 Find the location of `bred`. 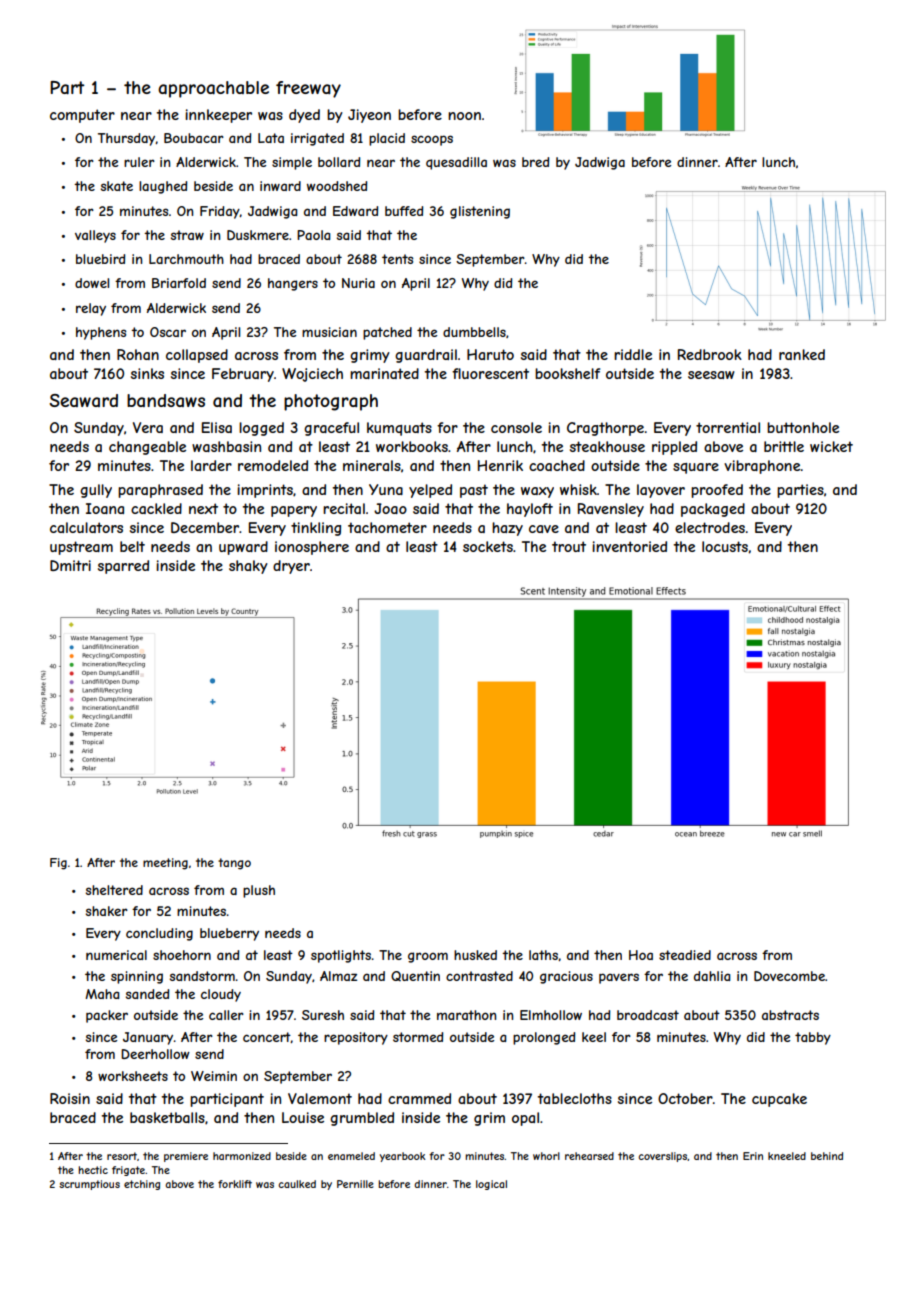

bred is located at coordinates (535, 162).
